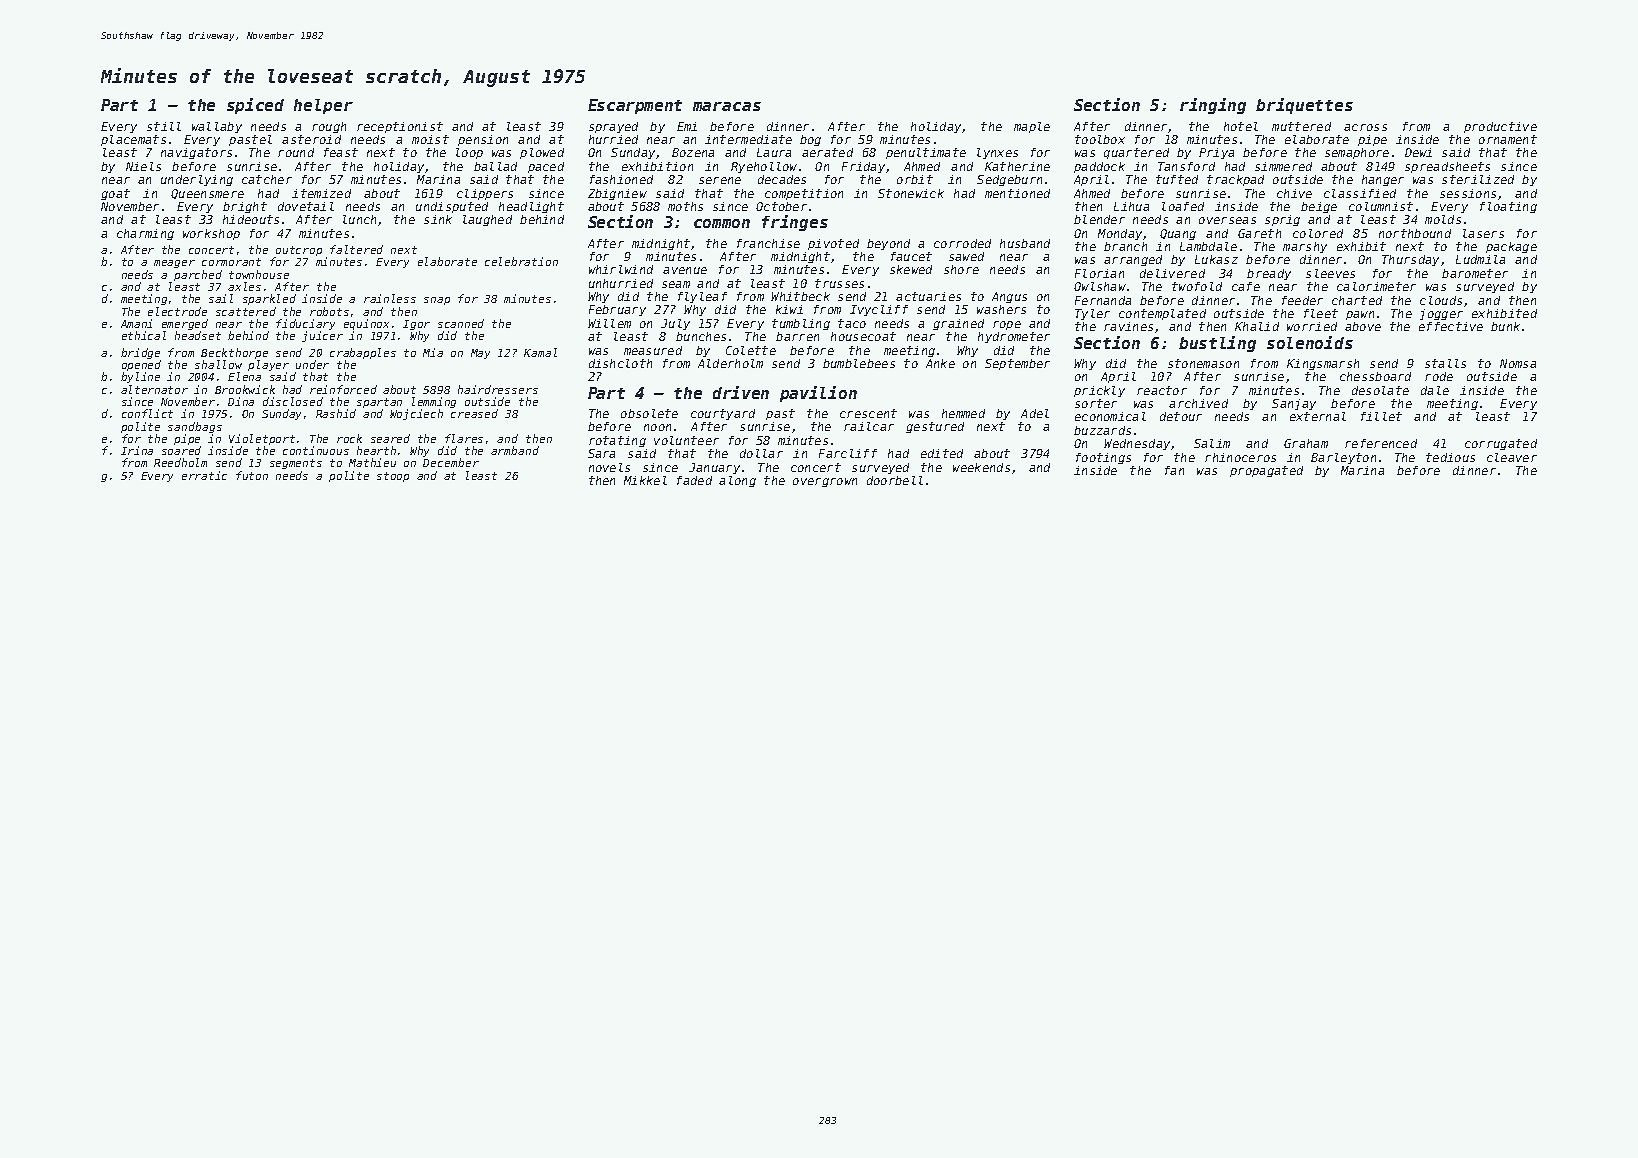 This screenshot has width=1638, height=1158. I want to click on catcher, so click(267, 179).
